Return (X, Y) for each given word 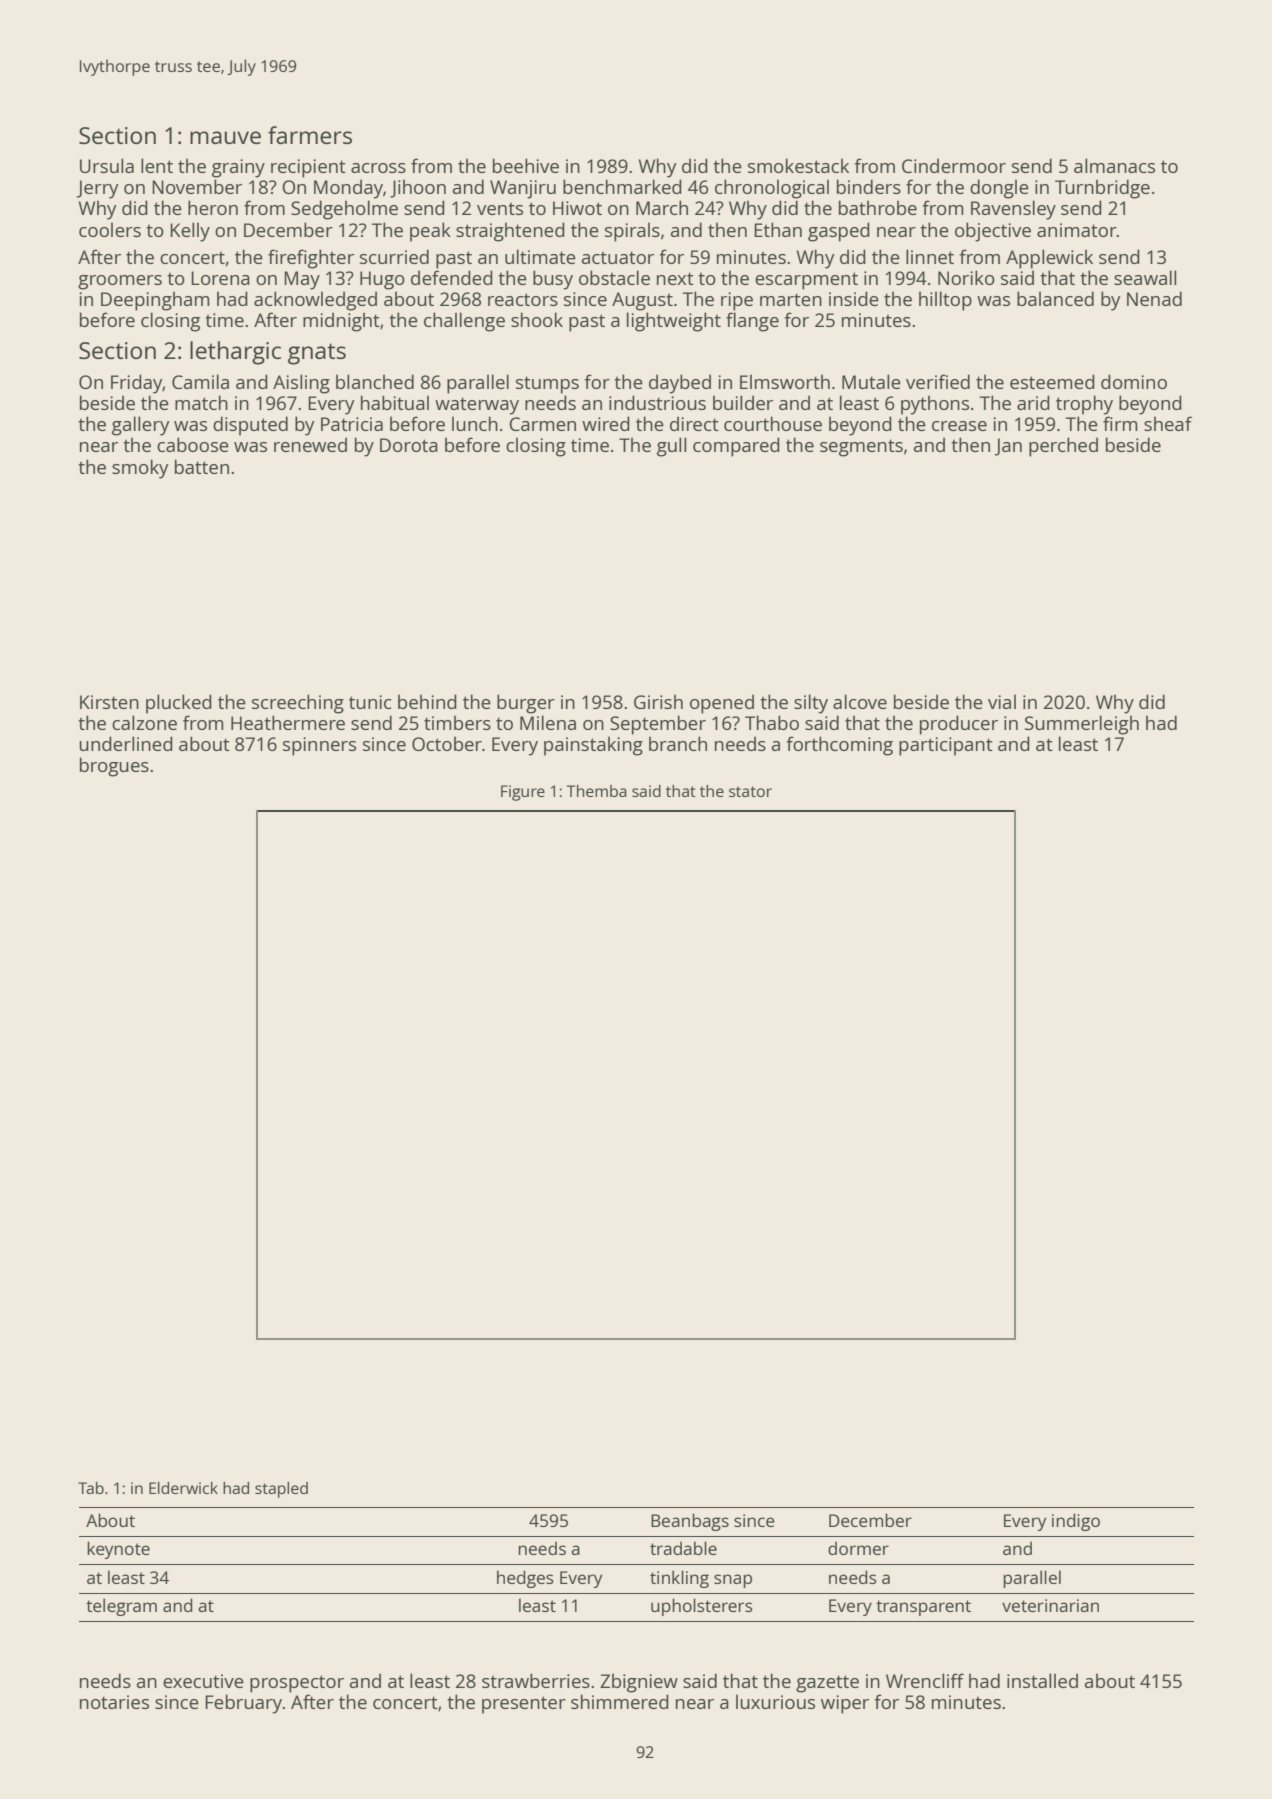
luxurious (775, 1701)
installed (1042, 1680)
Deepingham (155, 301)
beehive (526, 165)
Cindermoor (954, 165)
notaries (114, 1702)
